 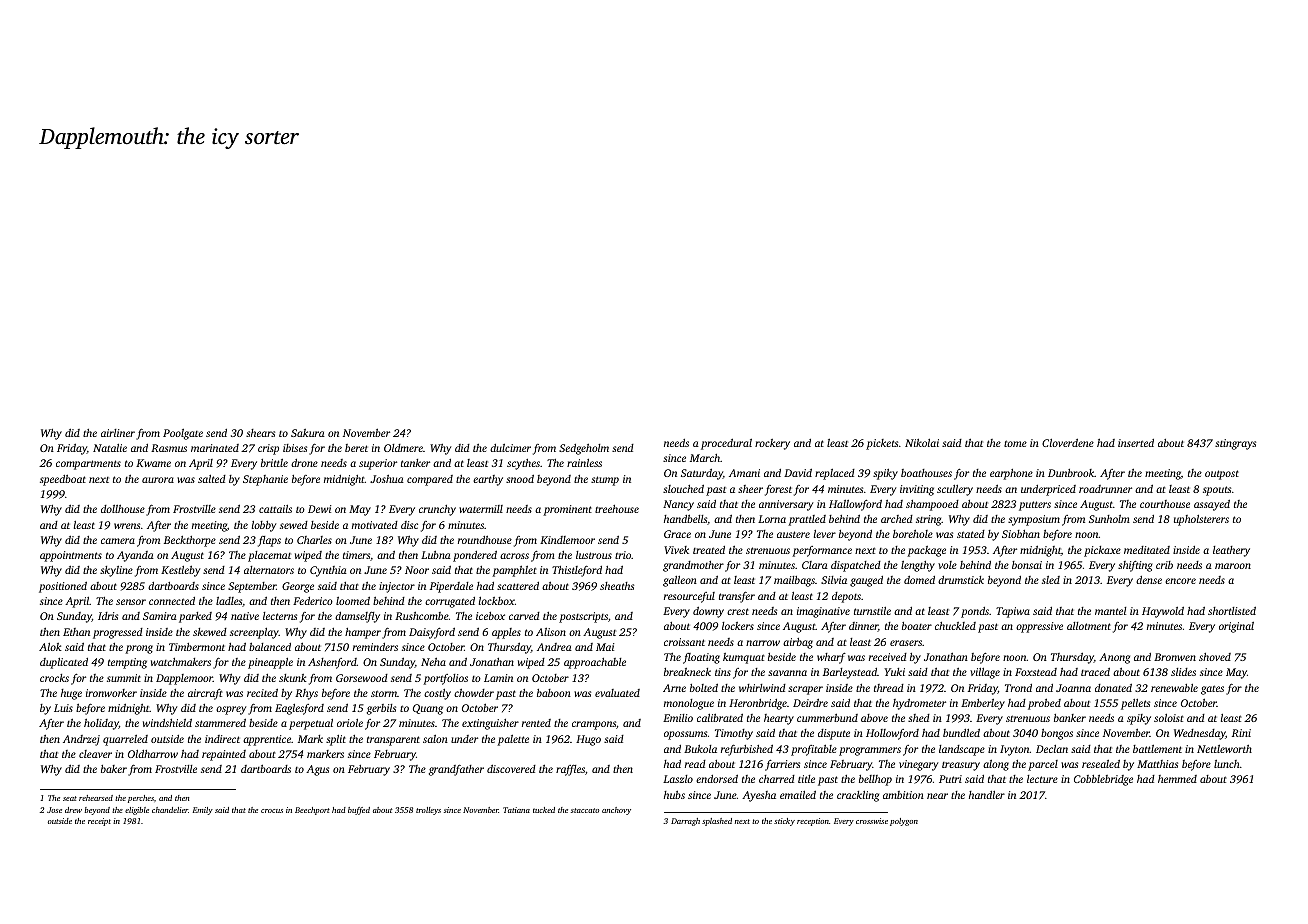 I want to click on chuckled, so click(x=955, y=626).
